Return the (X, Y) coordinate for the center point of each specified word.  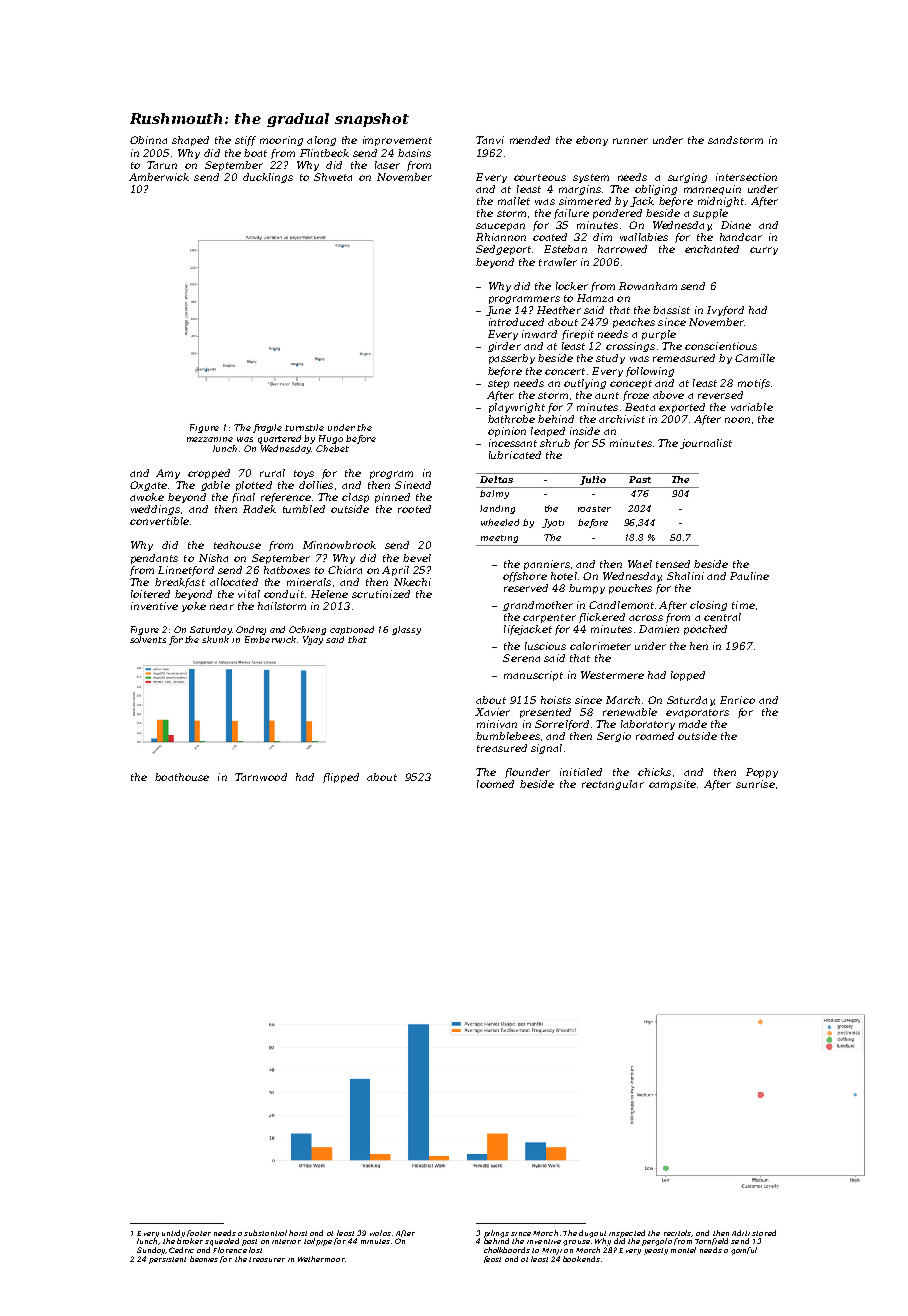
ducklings (268, 178)
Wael (640, 564)
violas (380, 1233)
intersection (746, 177)
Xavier (492, 712)
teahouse (237, 545)
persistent (167, 1260)
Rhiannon (501, 237)
